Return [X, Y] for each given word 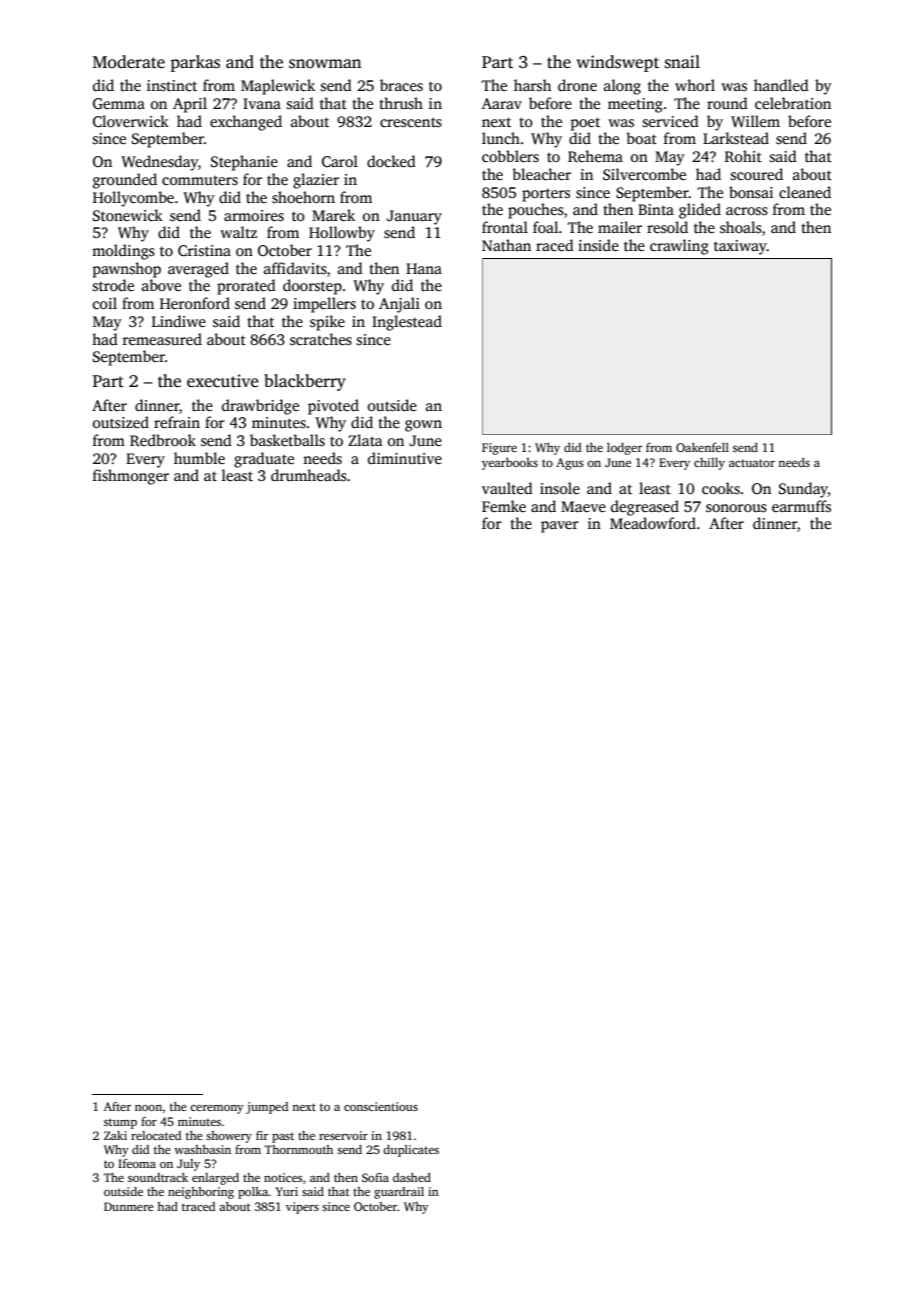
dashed [412, 1177]
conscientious [381, 1106]
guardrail [399, 1193]
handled [781, 85]
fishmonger [131, 477]
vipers [302, 1208]
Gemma [119, 103]
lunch [501, 138]
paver [560, 527]
